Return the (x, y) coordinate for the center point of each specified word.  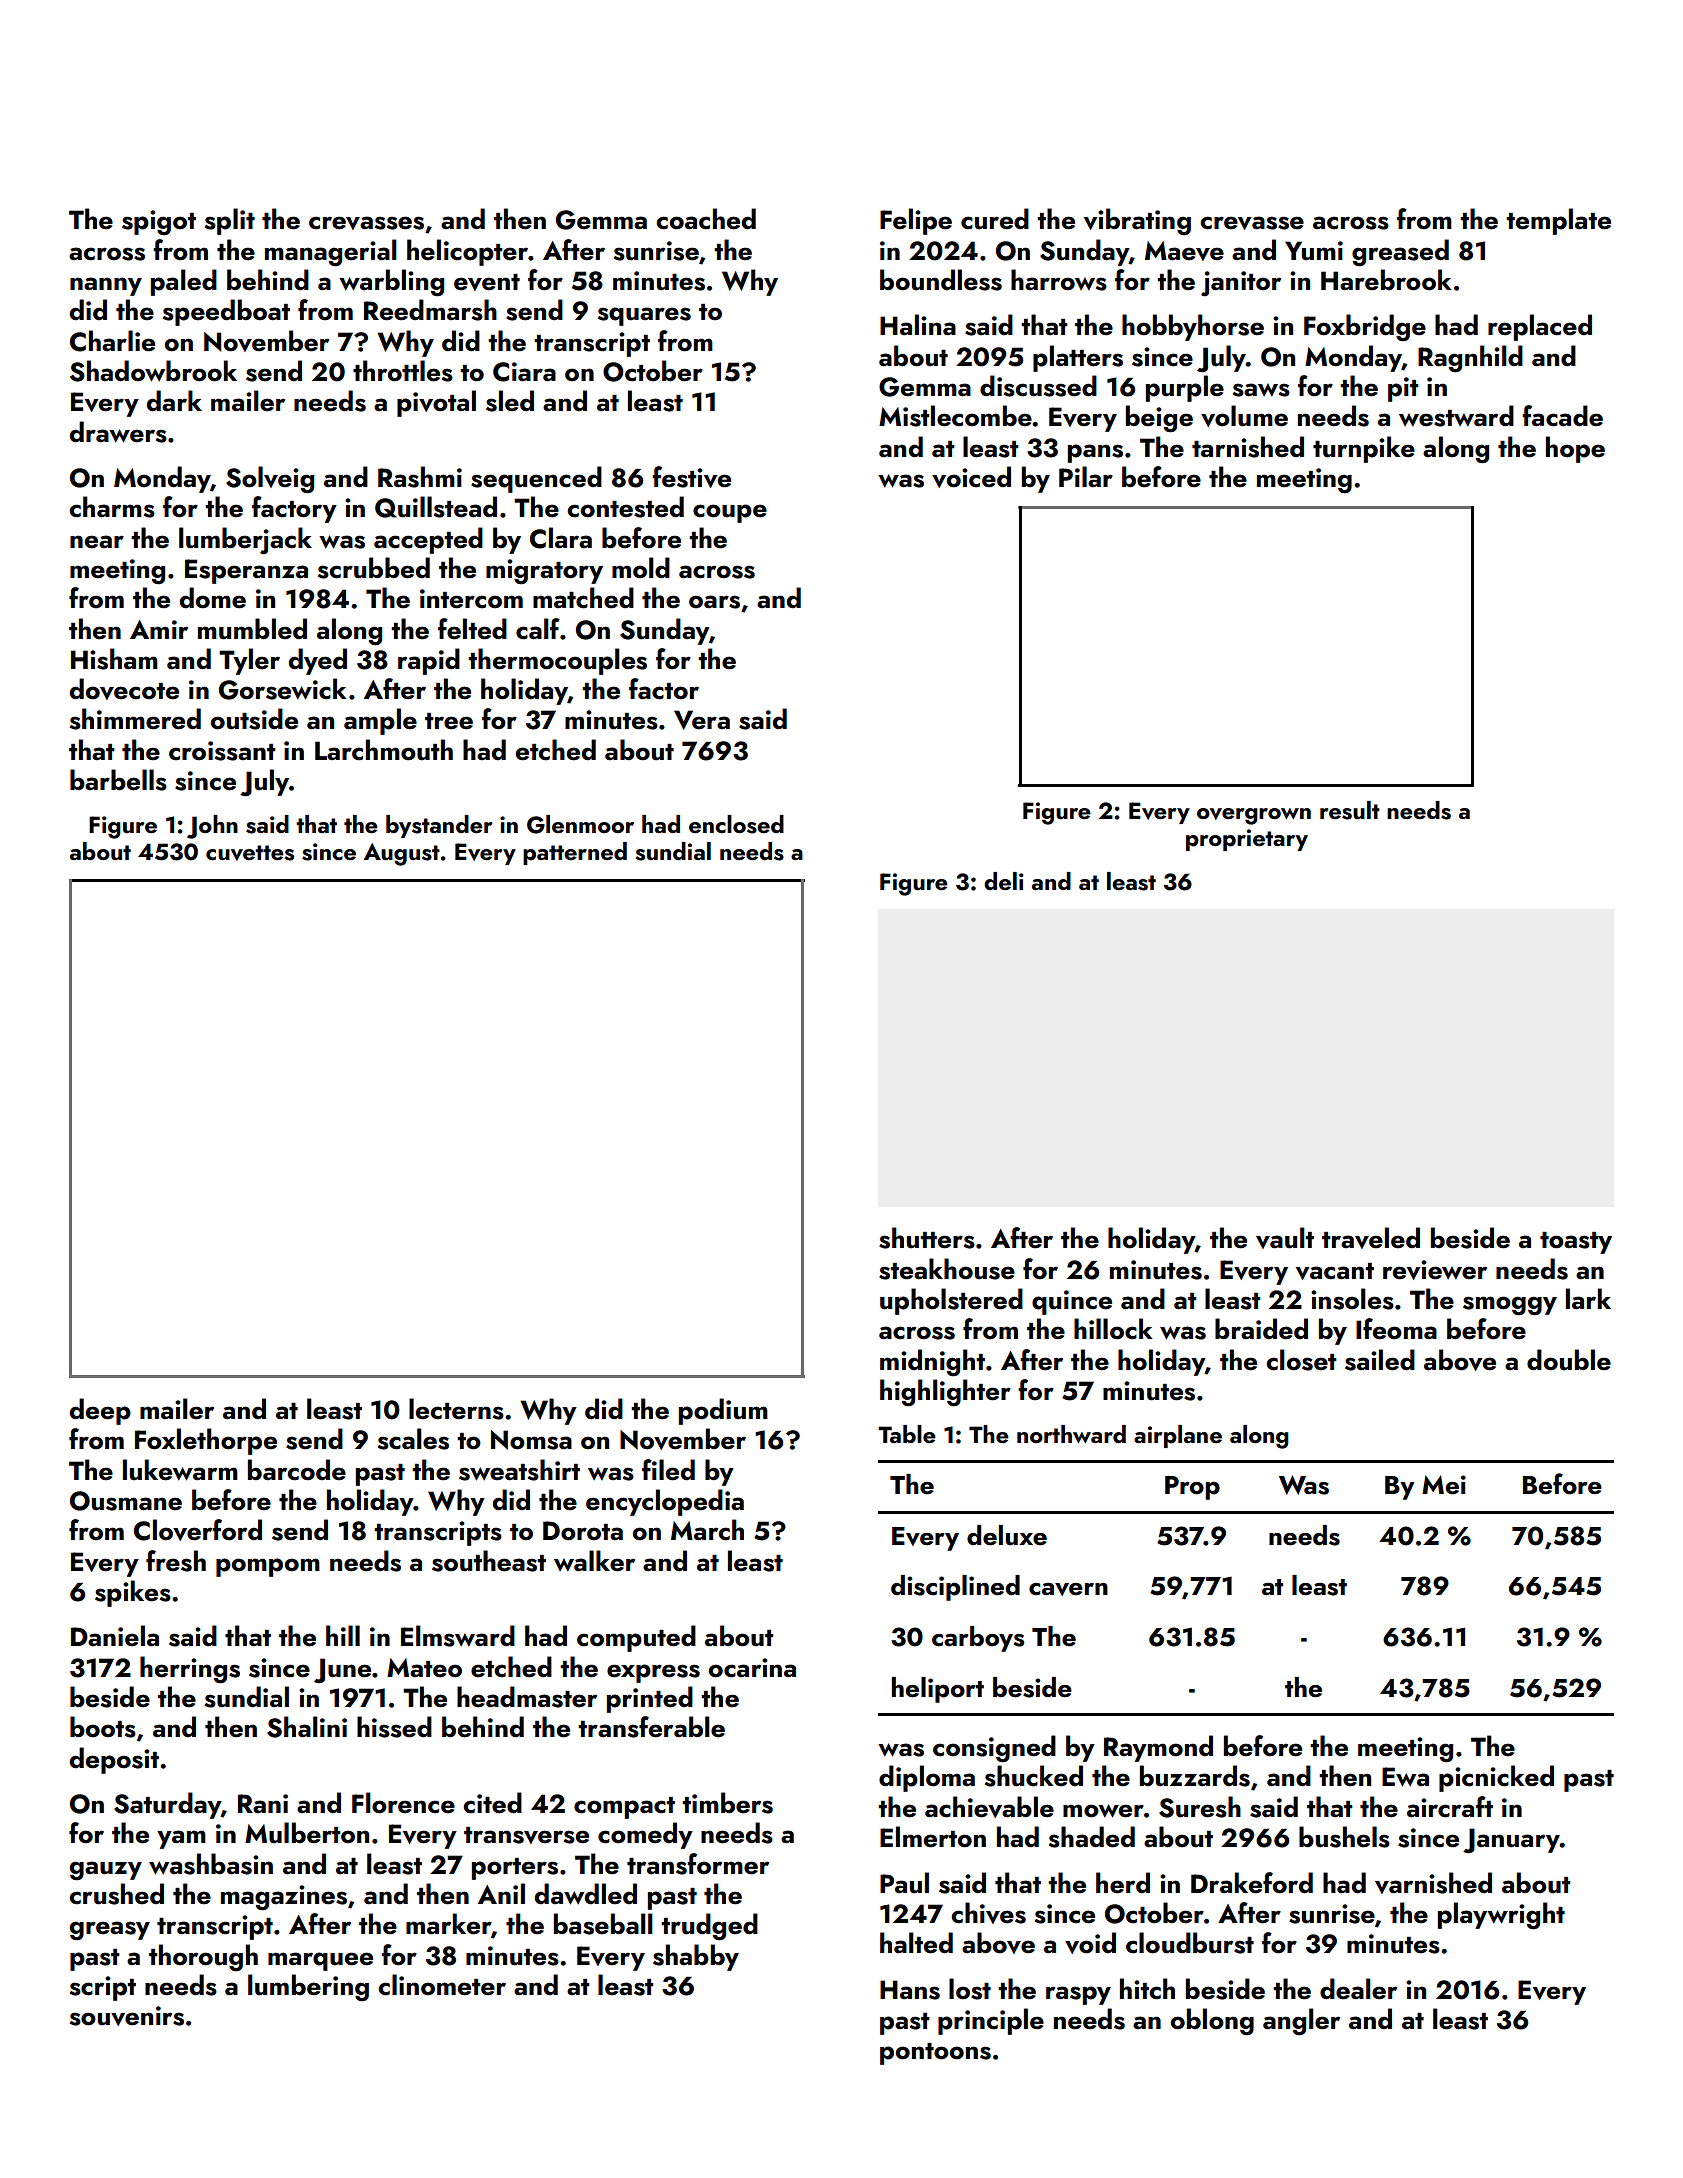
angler (1301, 2022)
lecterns (456, 1409)
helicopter (467, 252)
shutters (927, 1238)
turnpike (1364, 449)
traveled (1371, 1238)
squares (644, 316)
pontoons (935, 2054)
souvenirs (127, 2016)
